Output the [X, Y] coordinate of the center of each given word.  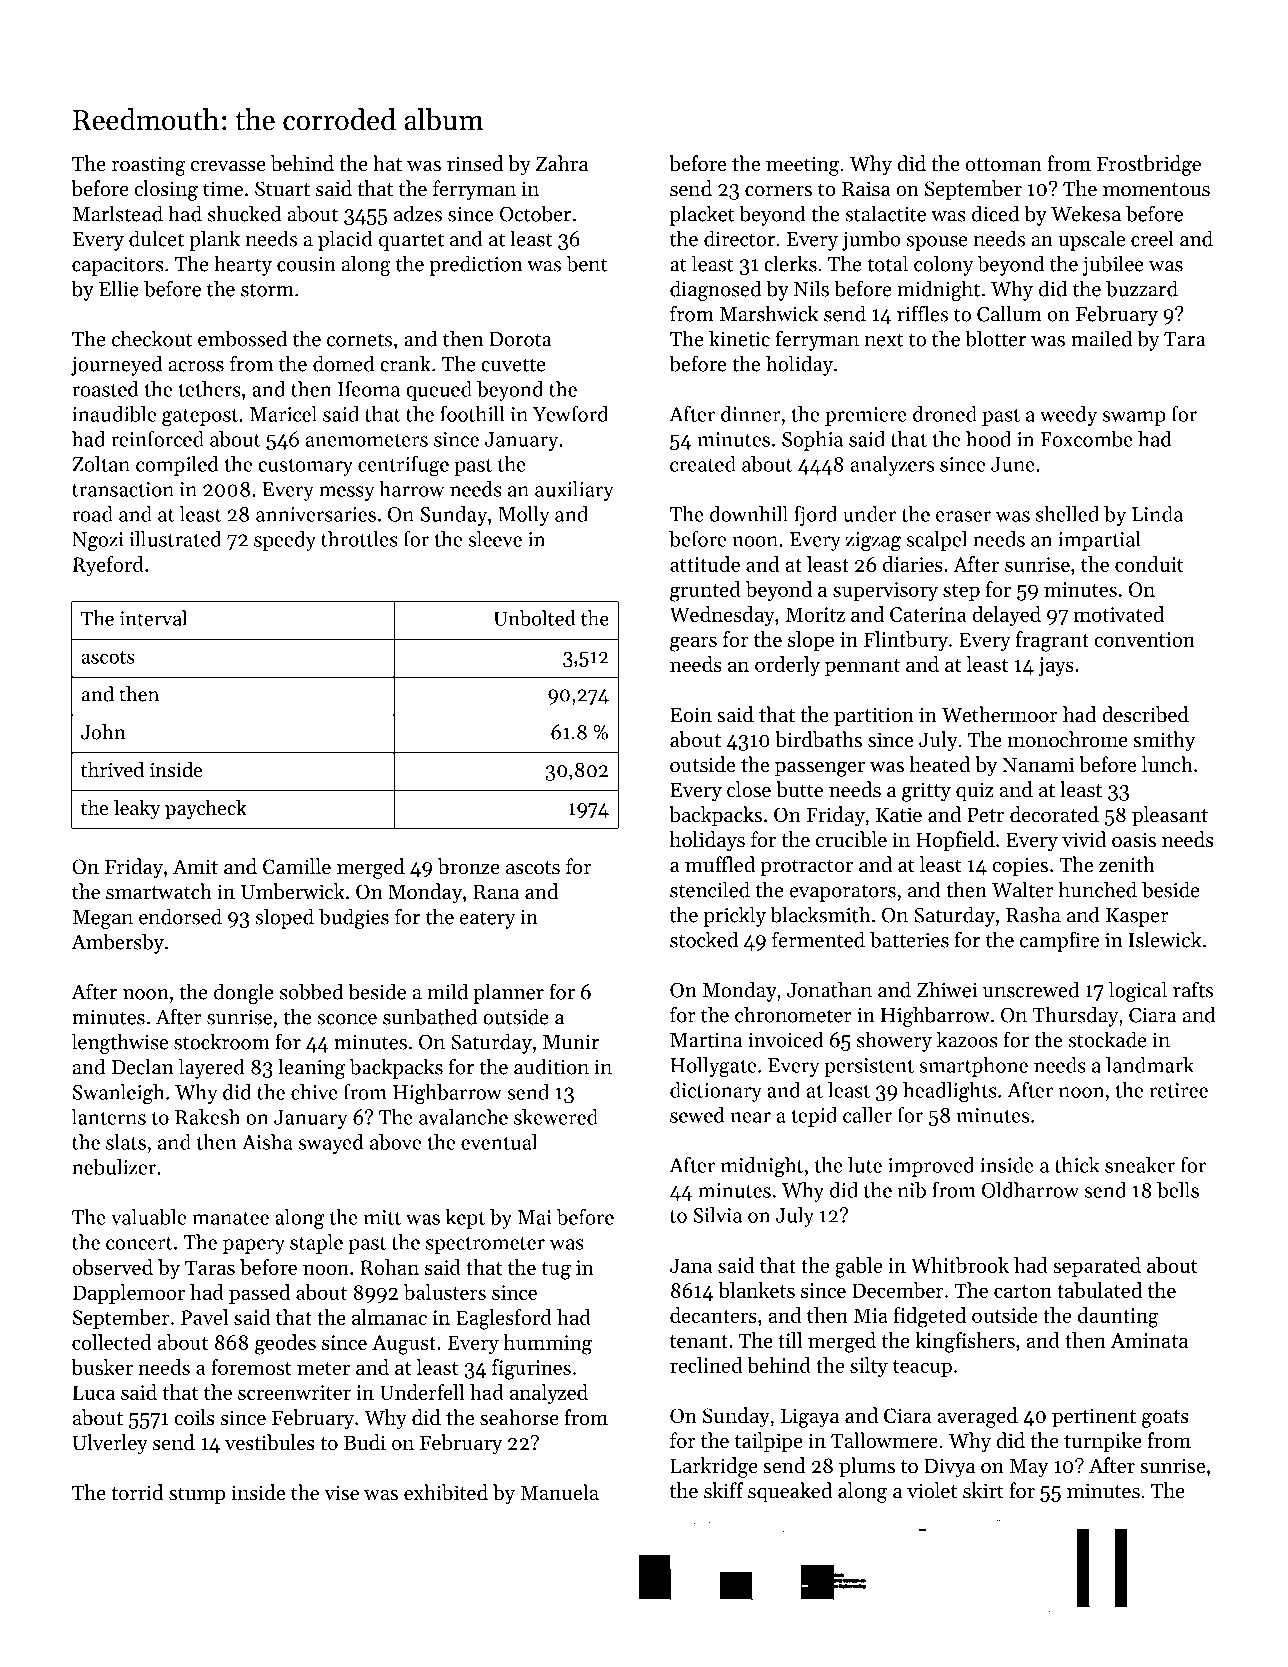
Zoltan [101, 464]
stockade [1107, 1039]
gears [693, 644]
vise [341, 1493]
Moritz [815, 614]
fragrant [1052, 641]
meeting [802, 166]
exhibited [446, 1492]
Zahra [562, 163]
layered [212, 1068]
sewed [697, 1115]
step [961, 592]
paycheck [206, 809]
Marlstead [117, 213]
